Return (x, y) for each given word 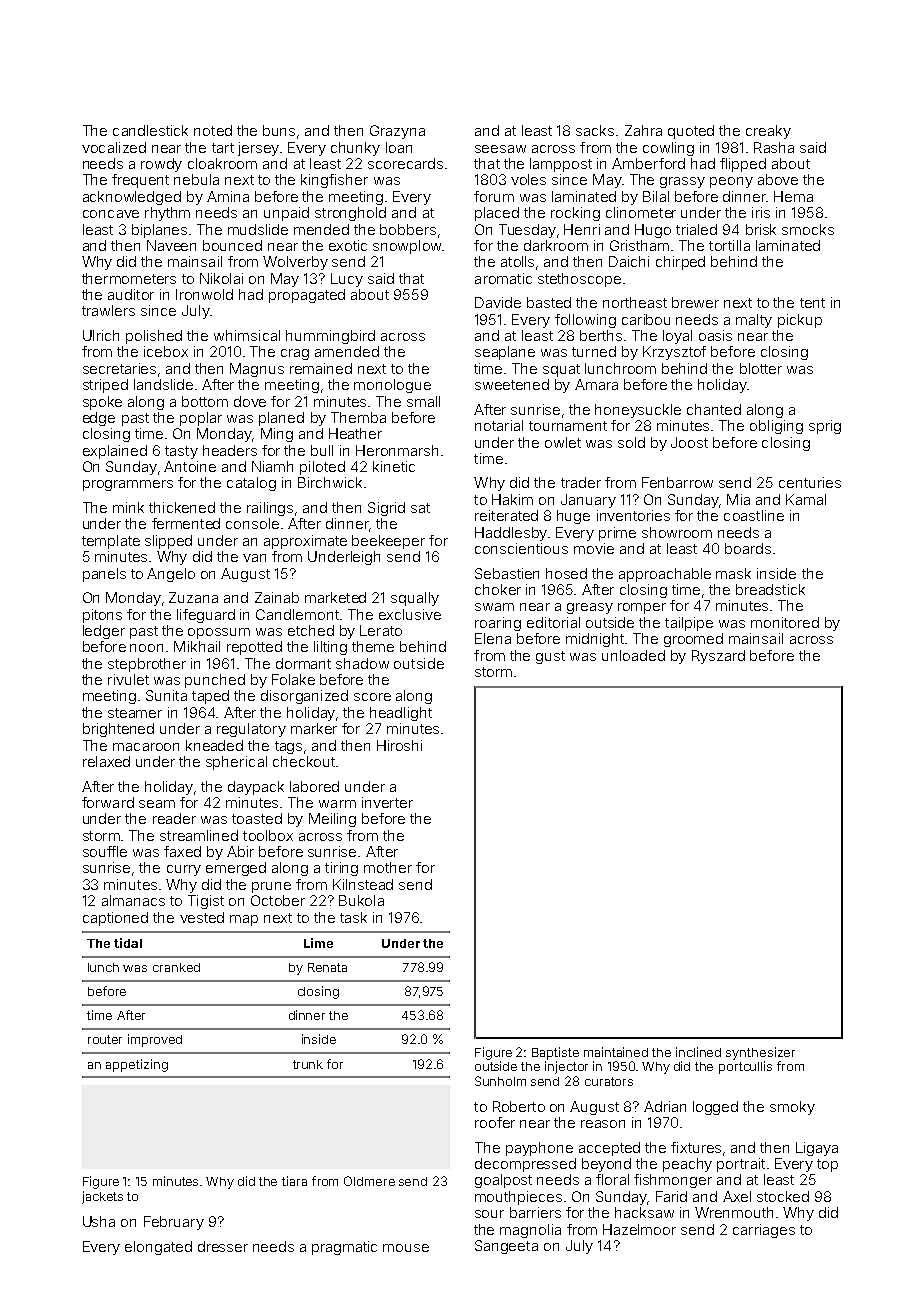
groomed (693, 640)
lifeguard (206, 616)
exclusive (410, 614)
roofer (495, 1122)
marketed (335, 597)
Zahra (643, 130)
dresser (223, 1246)
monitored (785, 622)
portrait (741, 1165)
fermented (186, 523)
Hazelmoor (639, 1229)
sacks (595, 130)
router (105, 1039)
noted (213, 130)
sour (489, 1214)
